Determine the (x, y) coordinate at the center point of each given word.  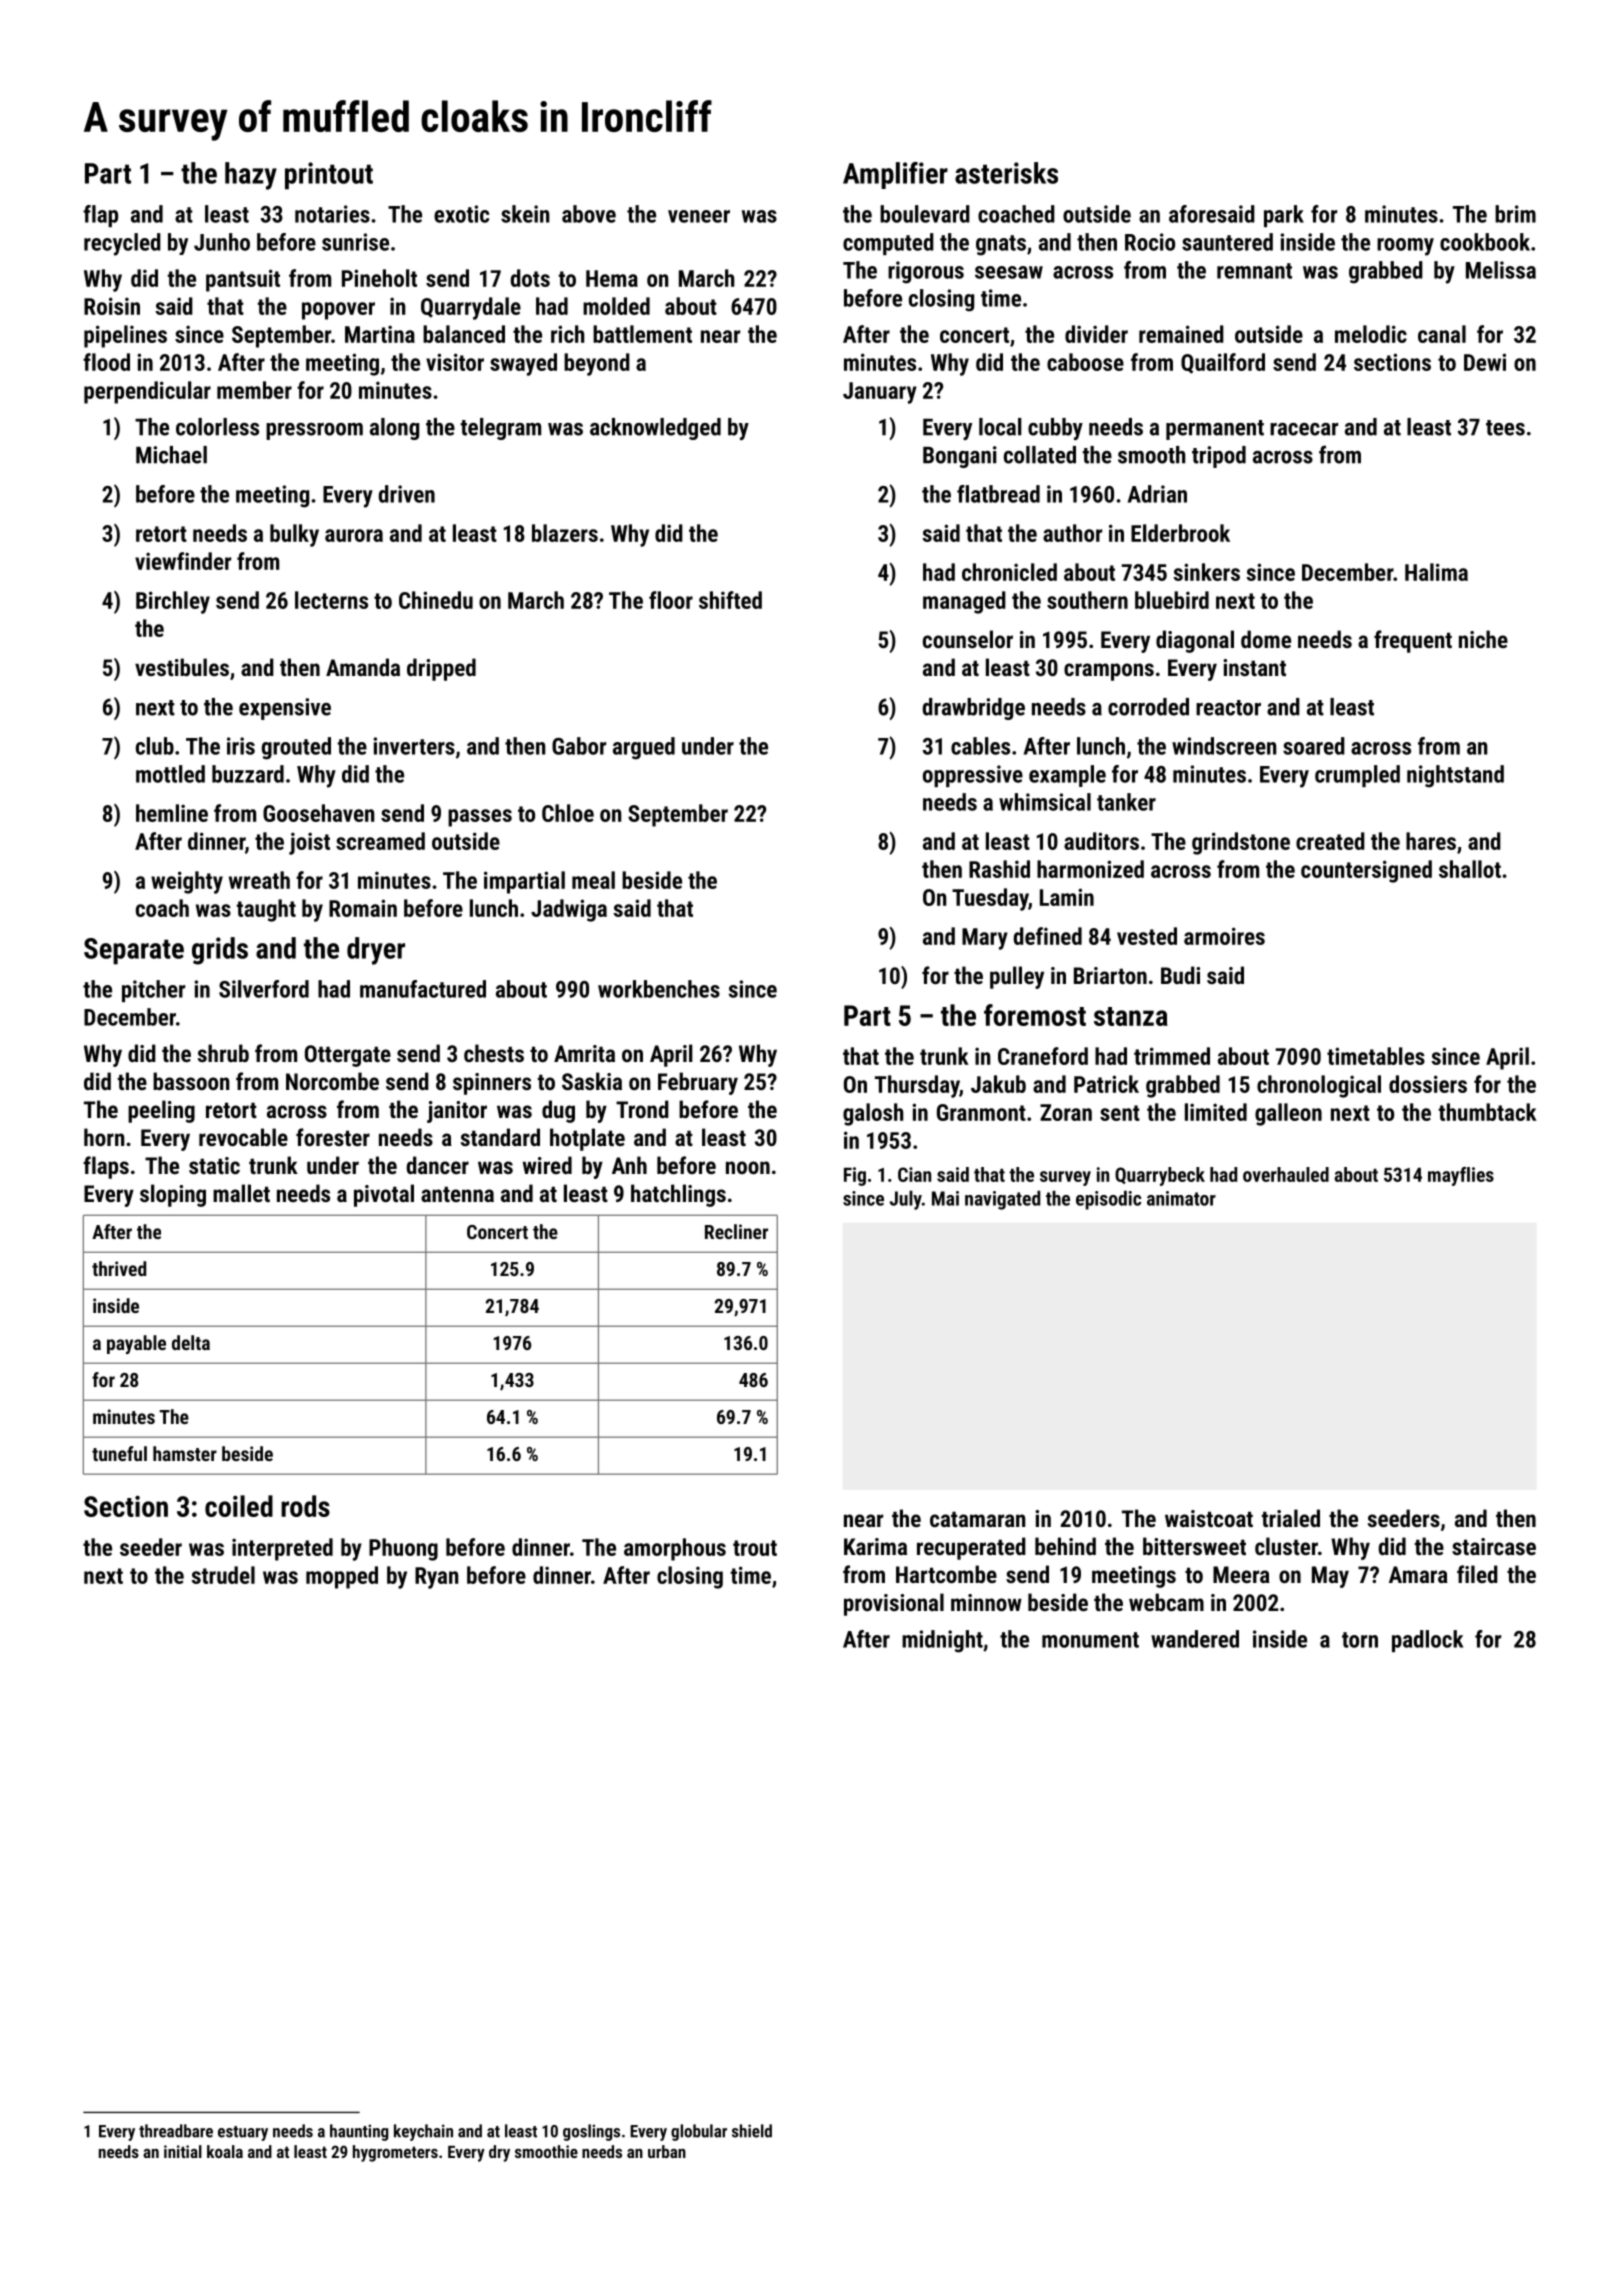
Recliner (736, 1231)
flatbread (998, 494)
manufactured (423, 989)
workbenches (659, 989)
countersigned (1366, 871)
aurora (354, 535)
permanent (1215, 430)
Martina (380, 334)
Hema (612, 278)
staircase (1494, 1546)
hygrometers (395, 2153)
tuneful (119, 1453)
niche (1483, 639)
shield (752, 2131)
